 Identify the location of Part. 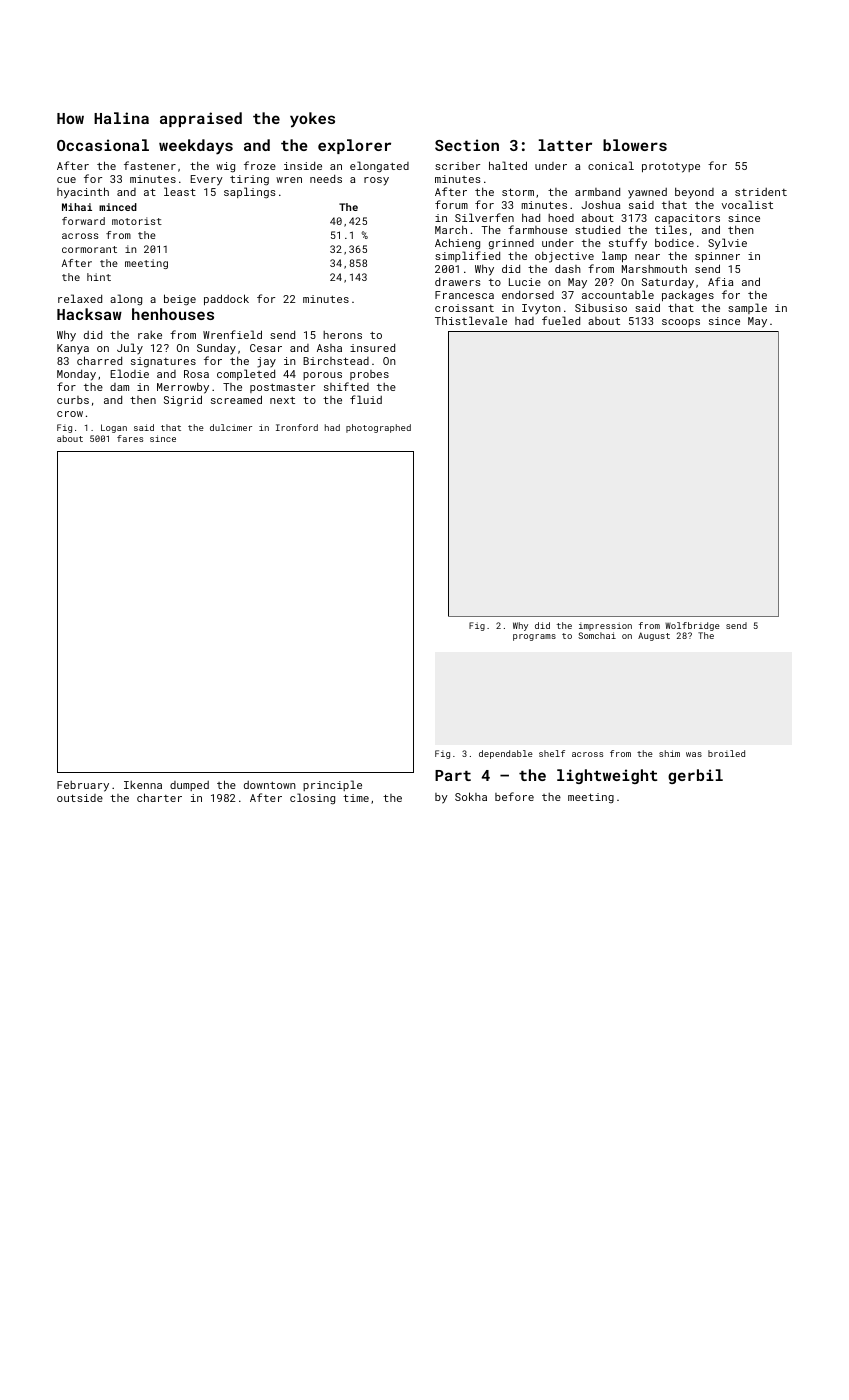
(453, 775).
